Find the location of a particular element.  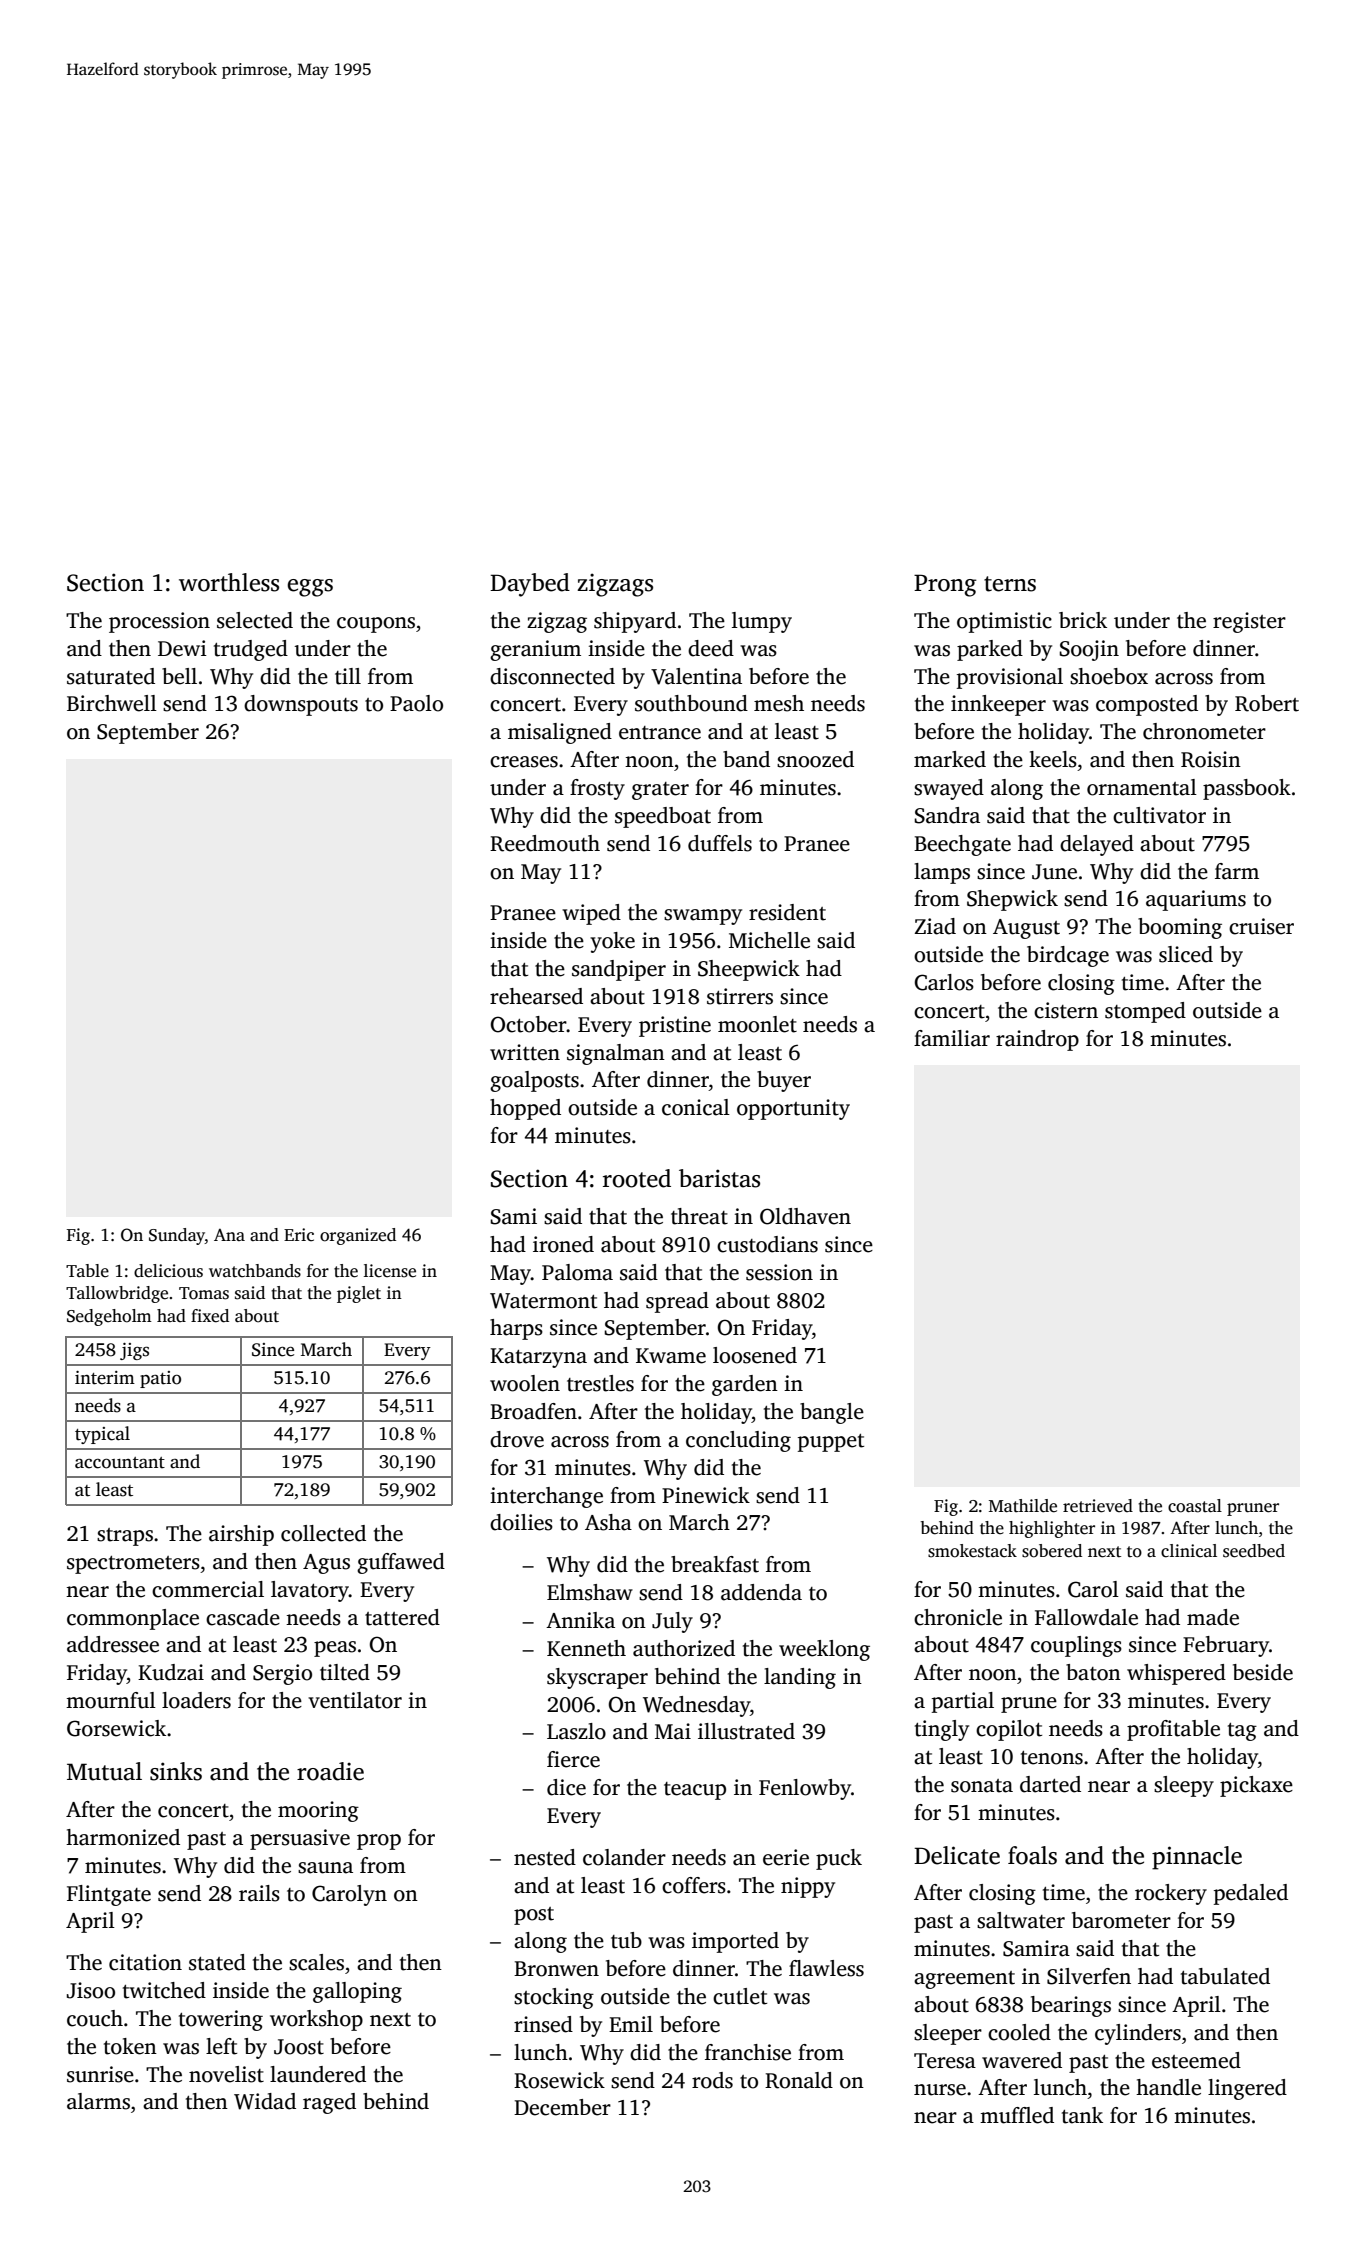

Daybed is located at coordinates (530, 585).
